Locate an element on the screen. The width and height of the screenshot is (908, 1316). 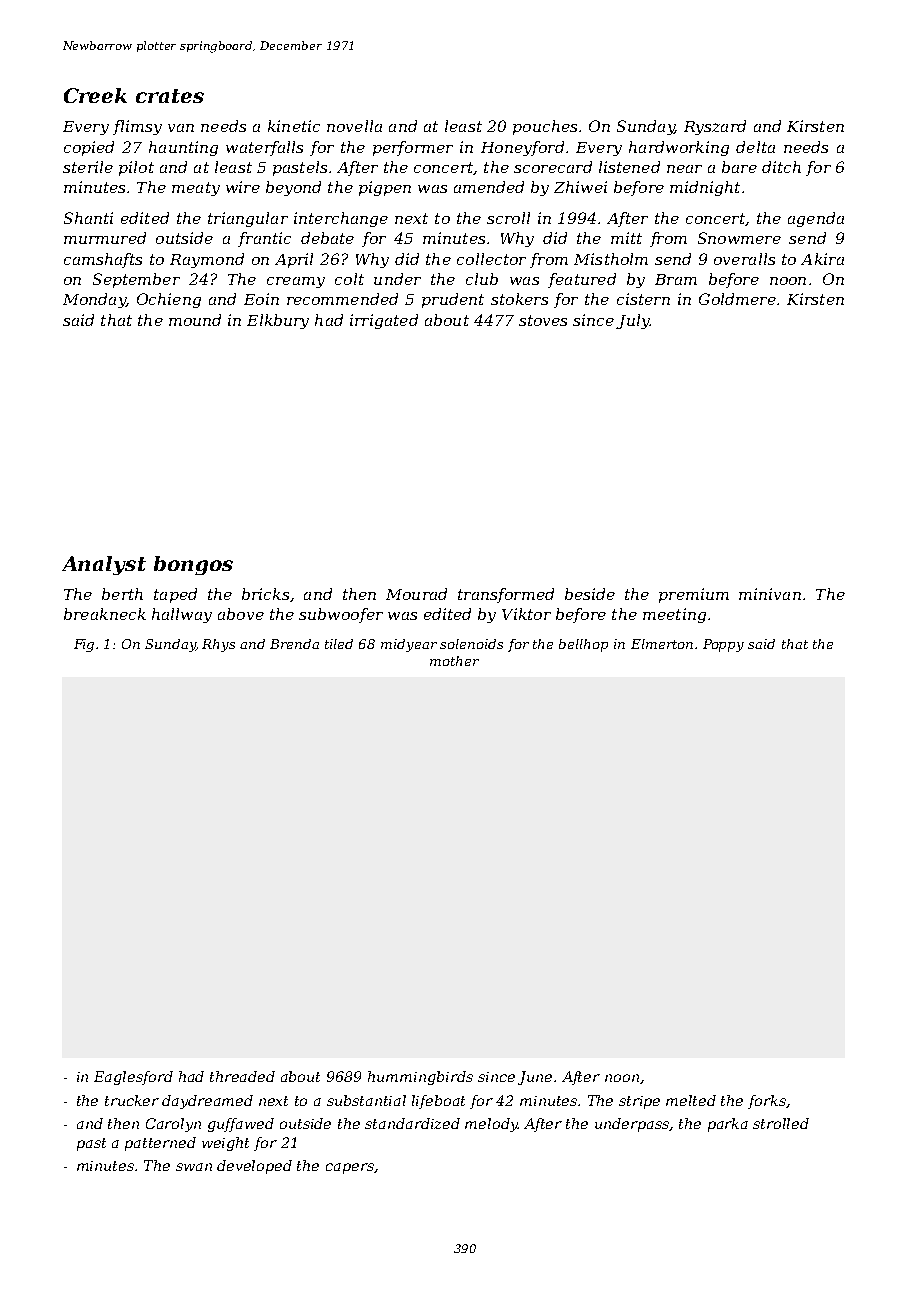
mother is located at coordinates (454, 661).
